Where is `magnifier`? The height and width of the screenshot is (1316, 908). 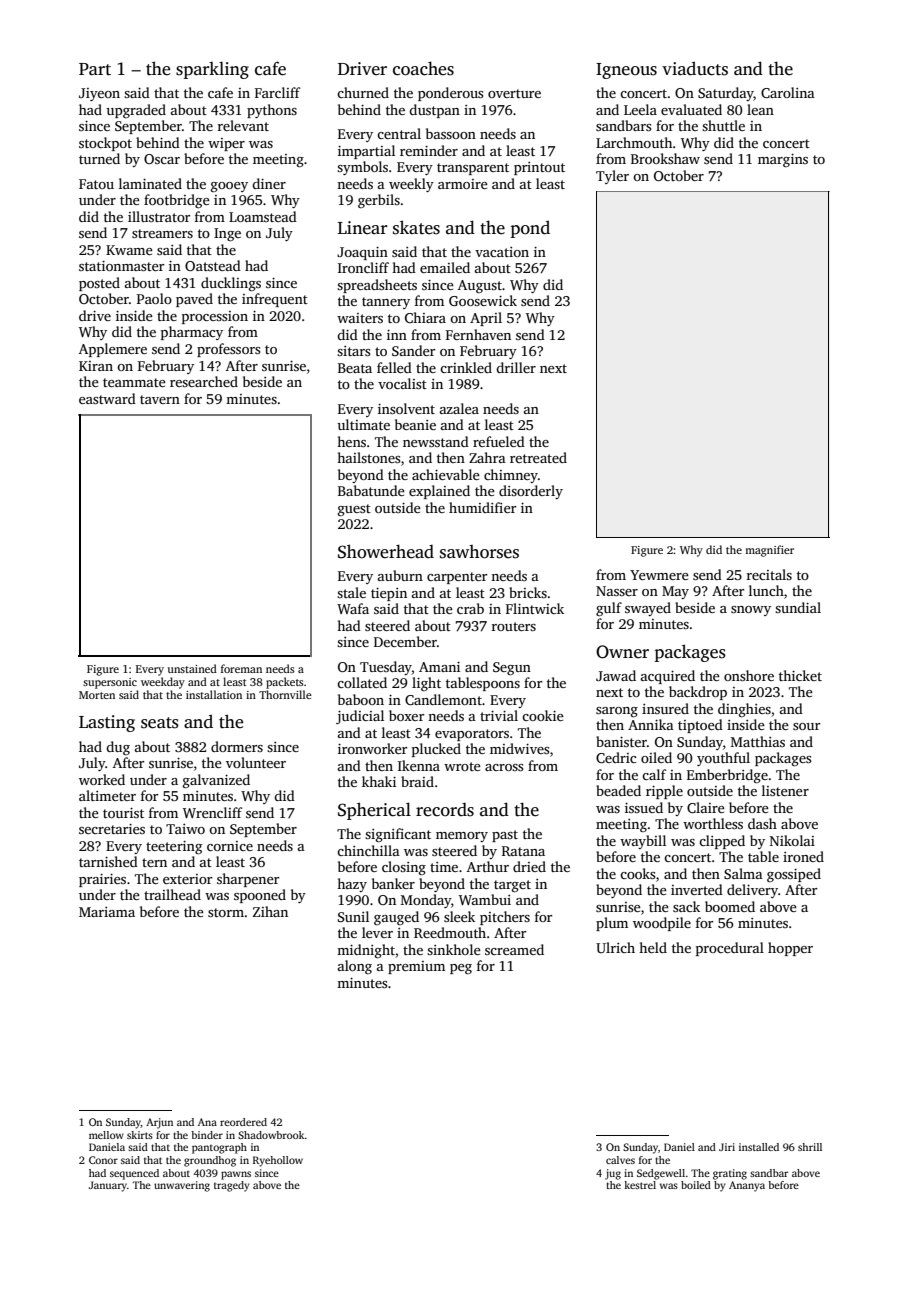 magnifier is located at coordinates (769, 551).
